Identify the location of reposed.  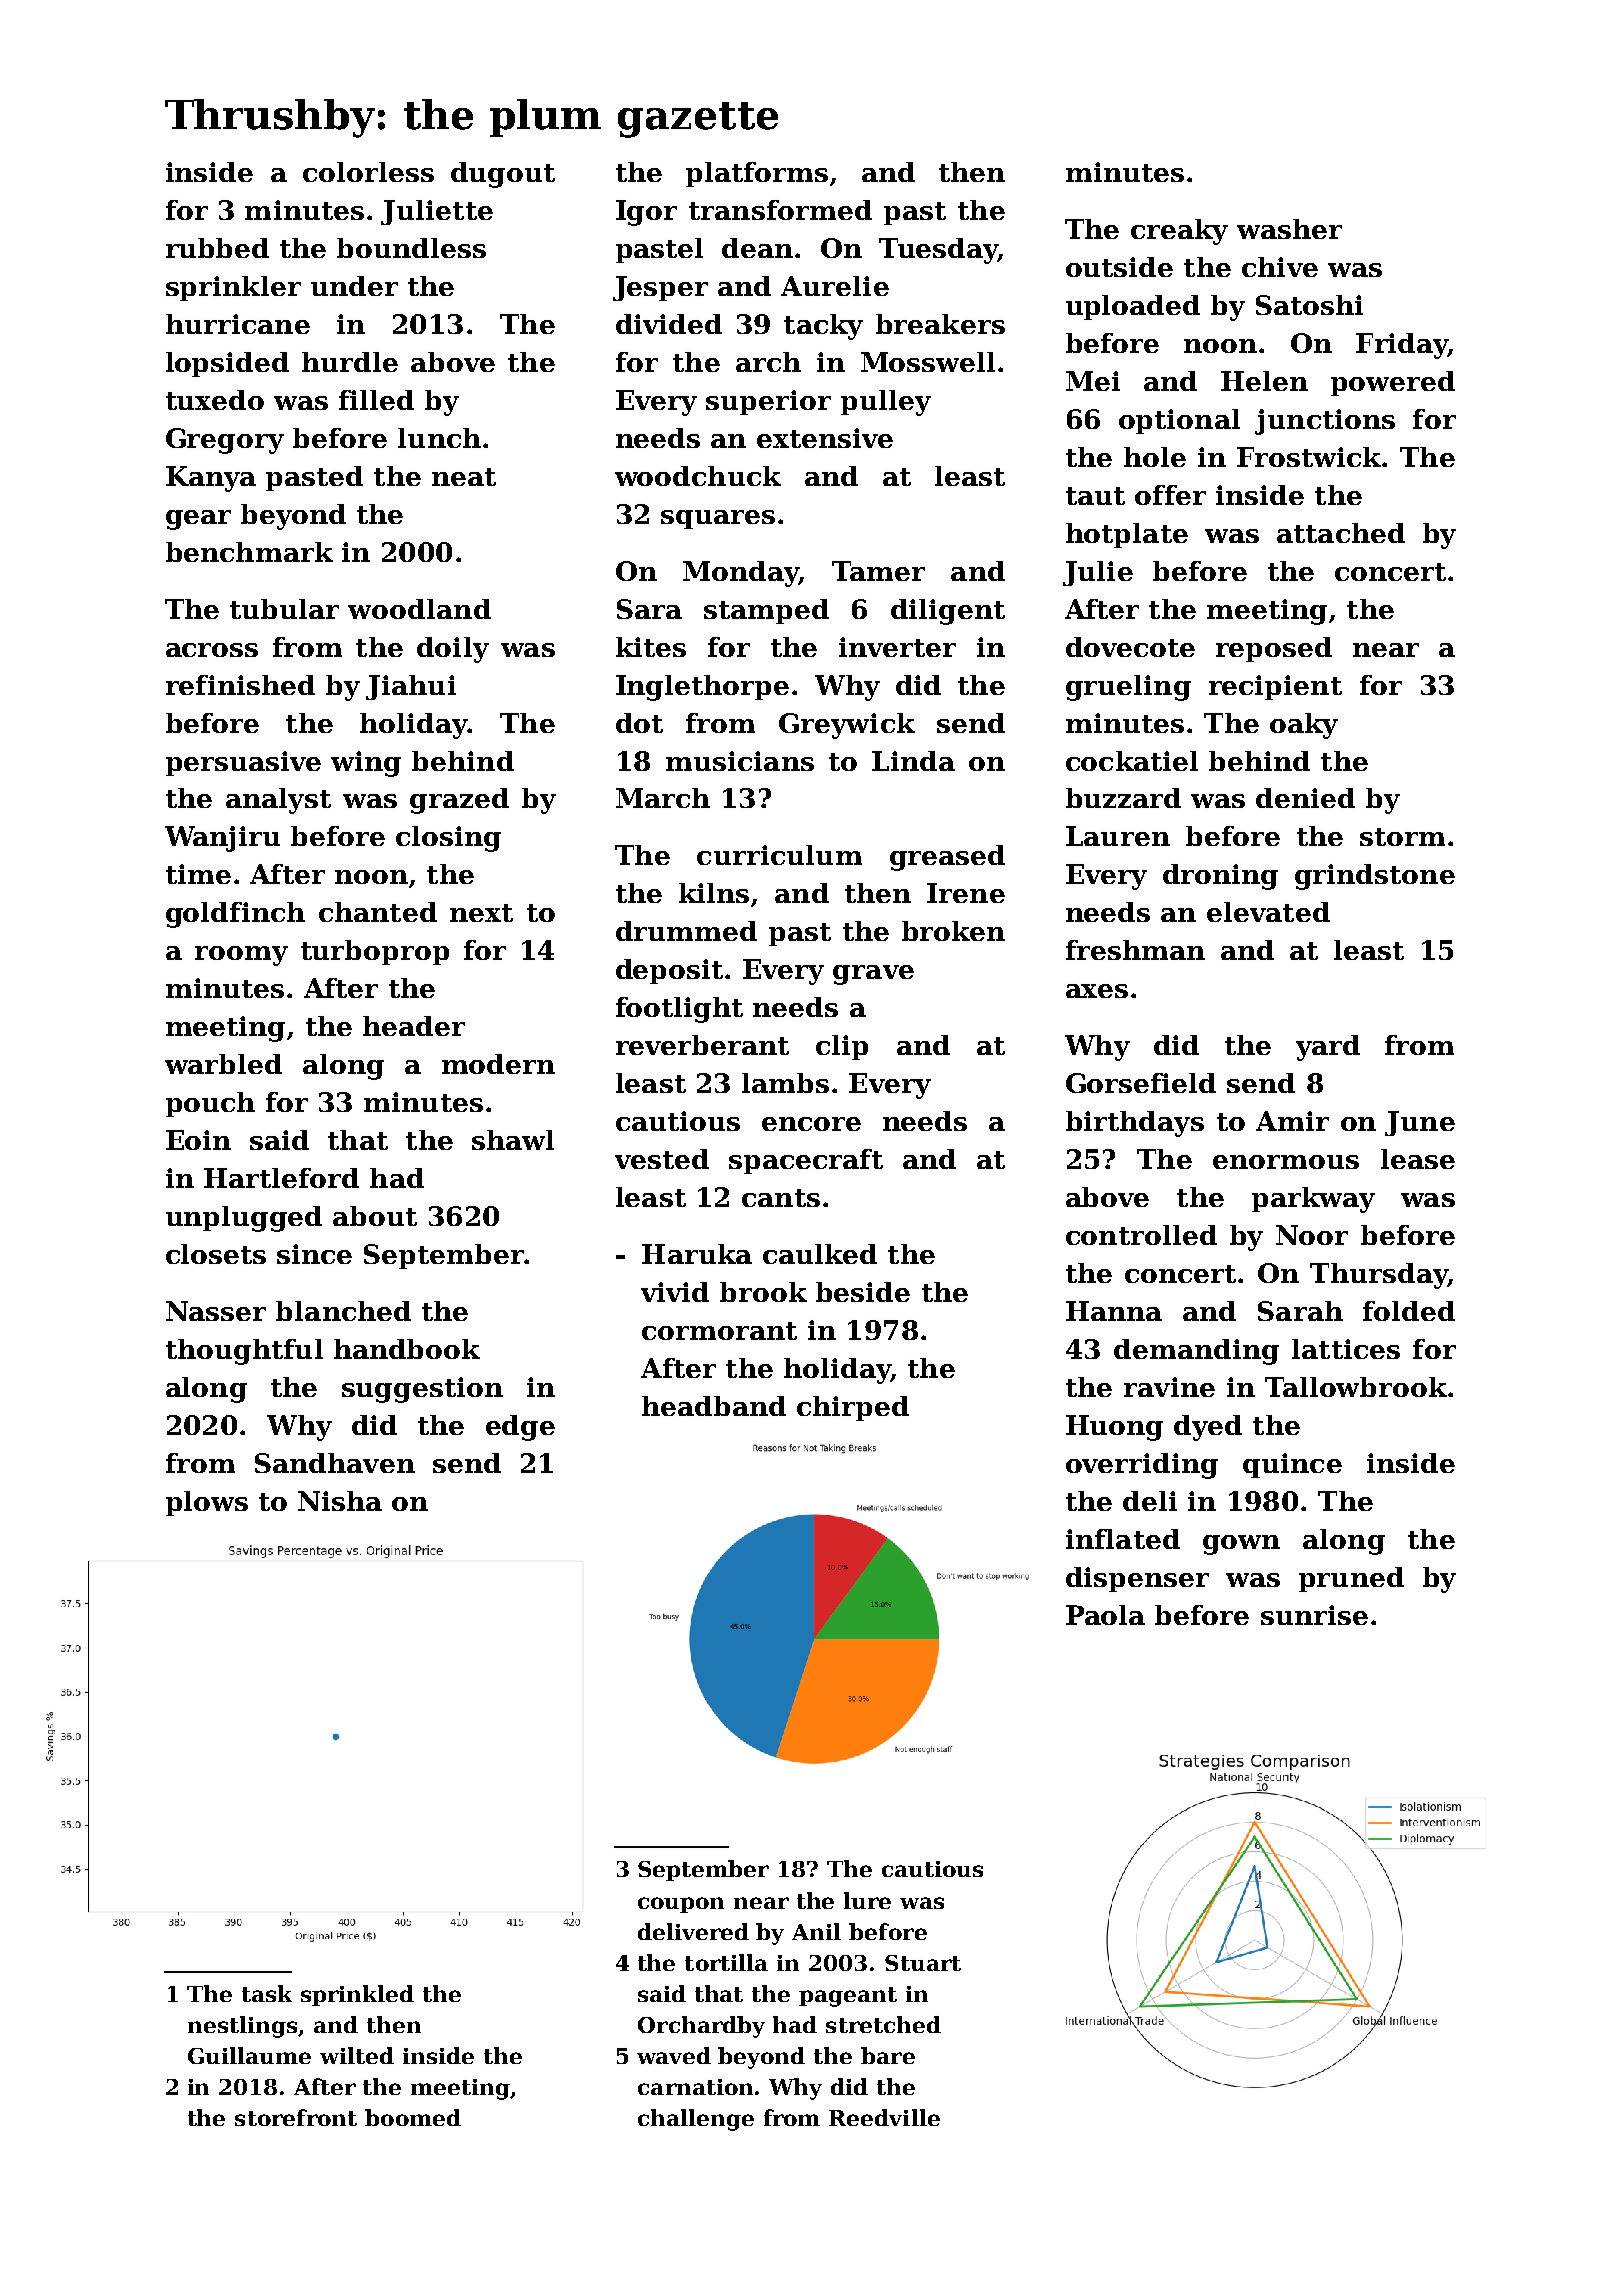
(1274, 649).
